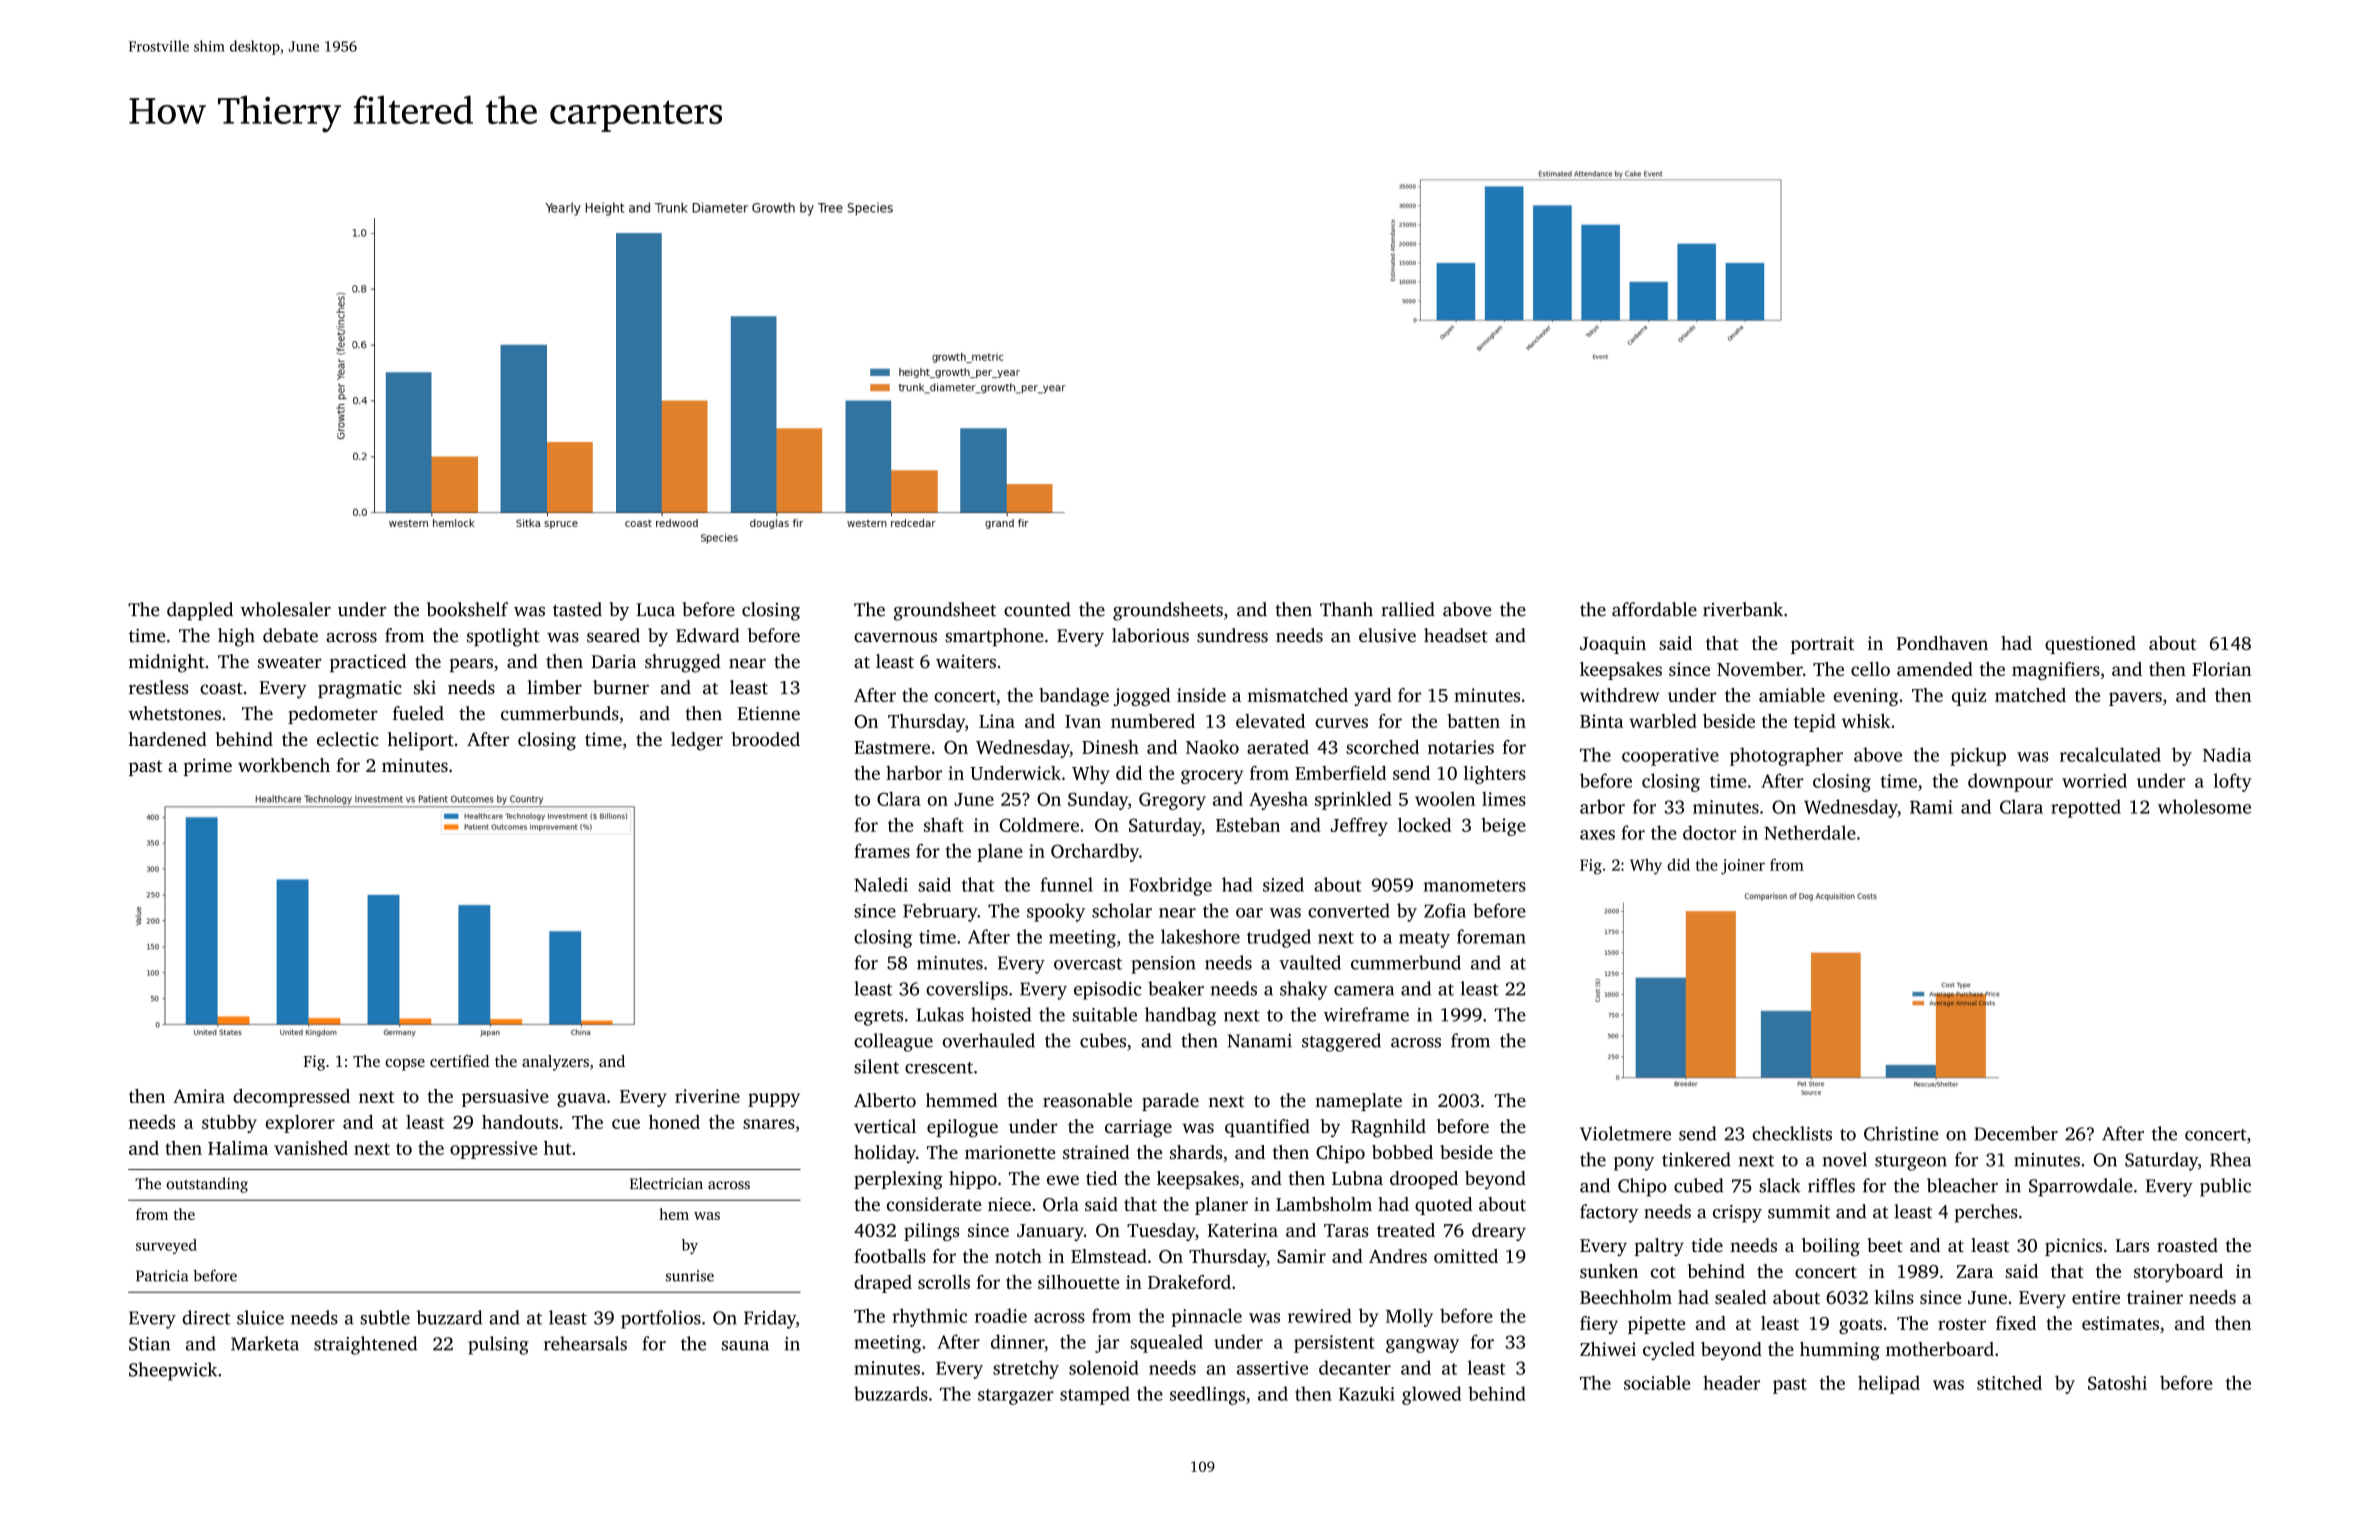 This screenshot has height=1540, width=2380. Describe the element at coordinates (2110, 754) in the screenshot. I see `recalculated` at that location.
